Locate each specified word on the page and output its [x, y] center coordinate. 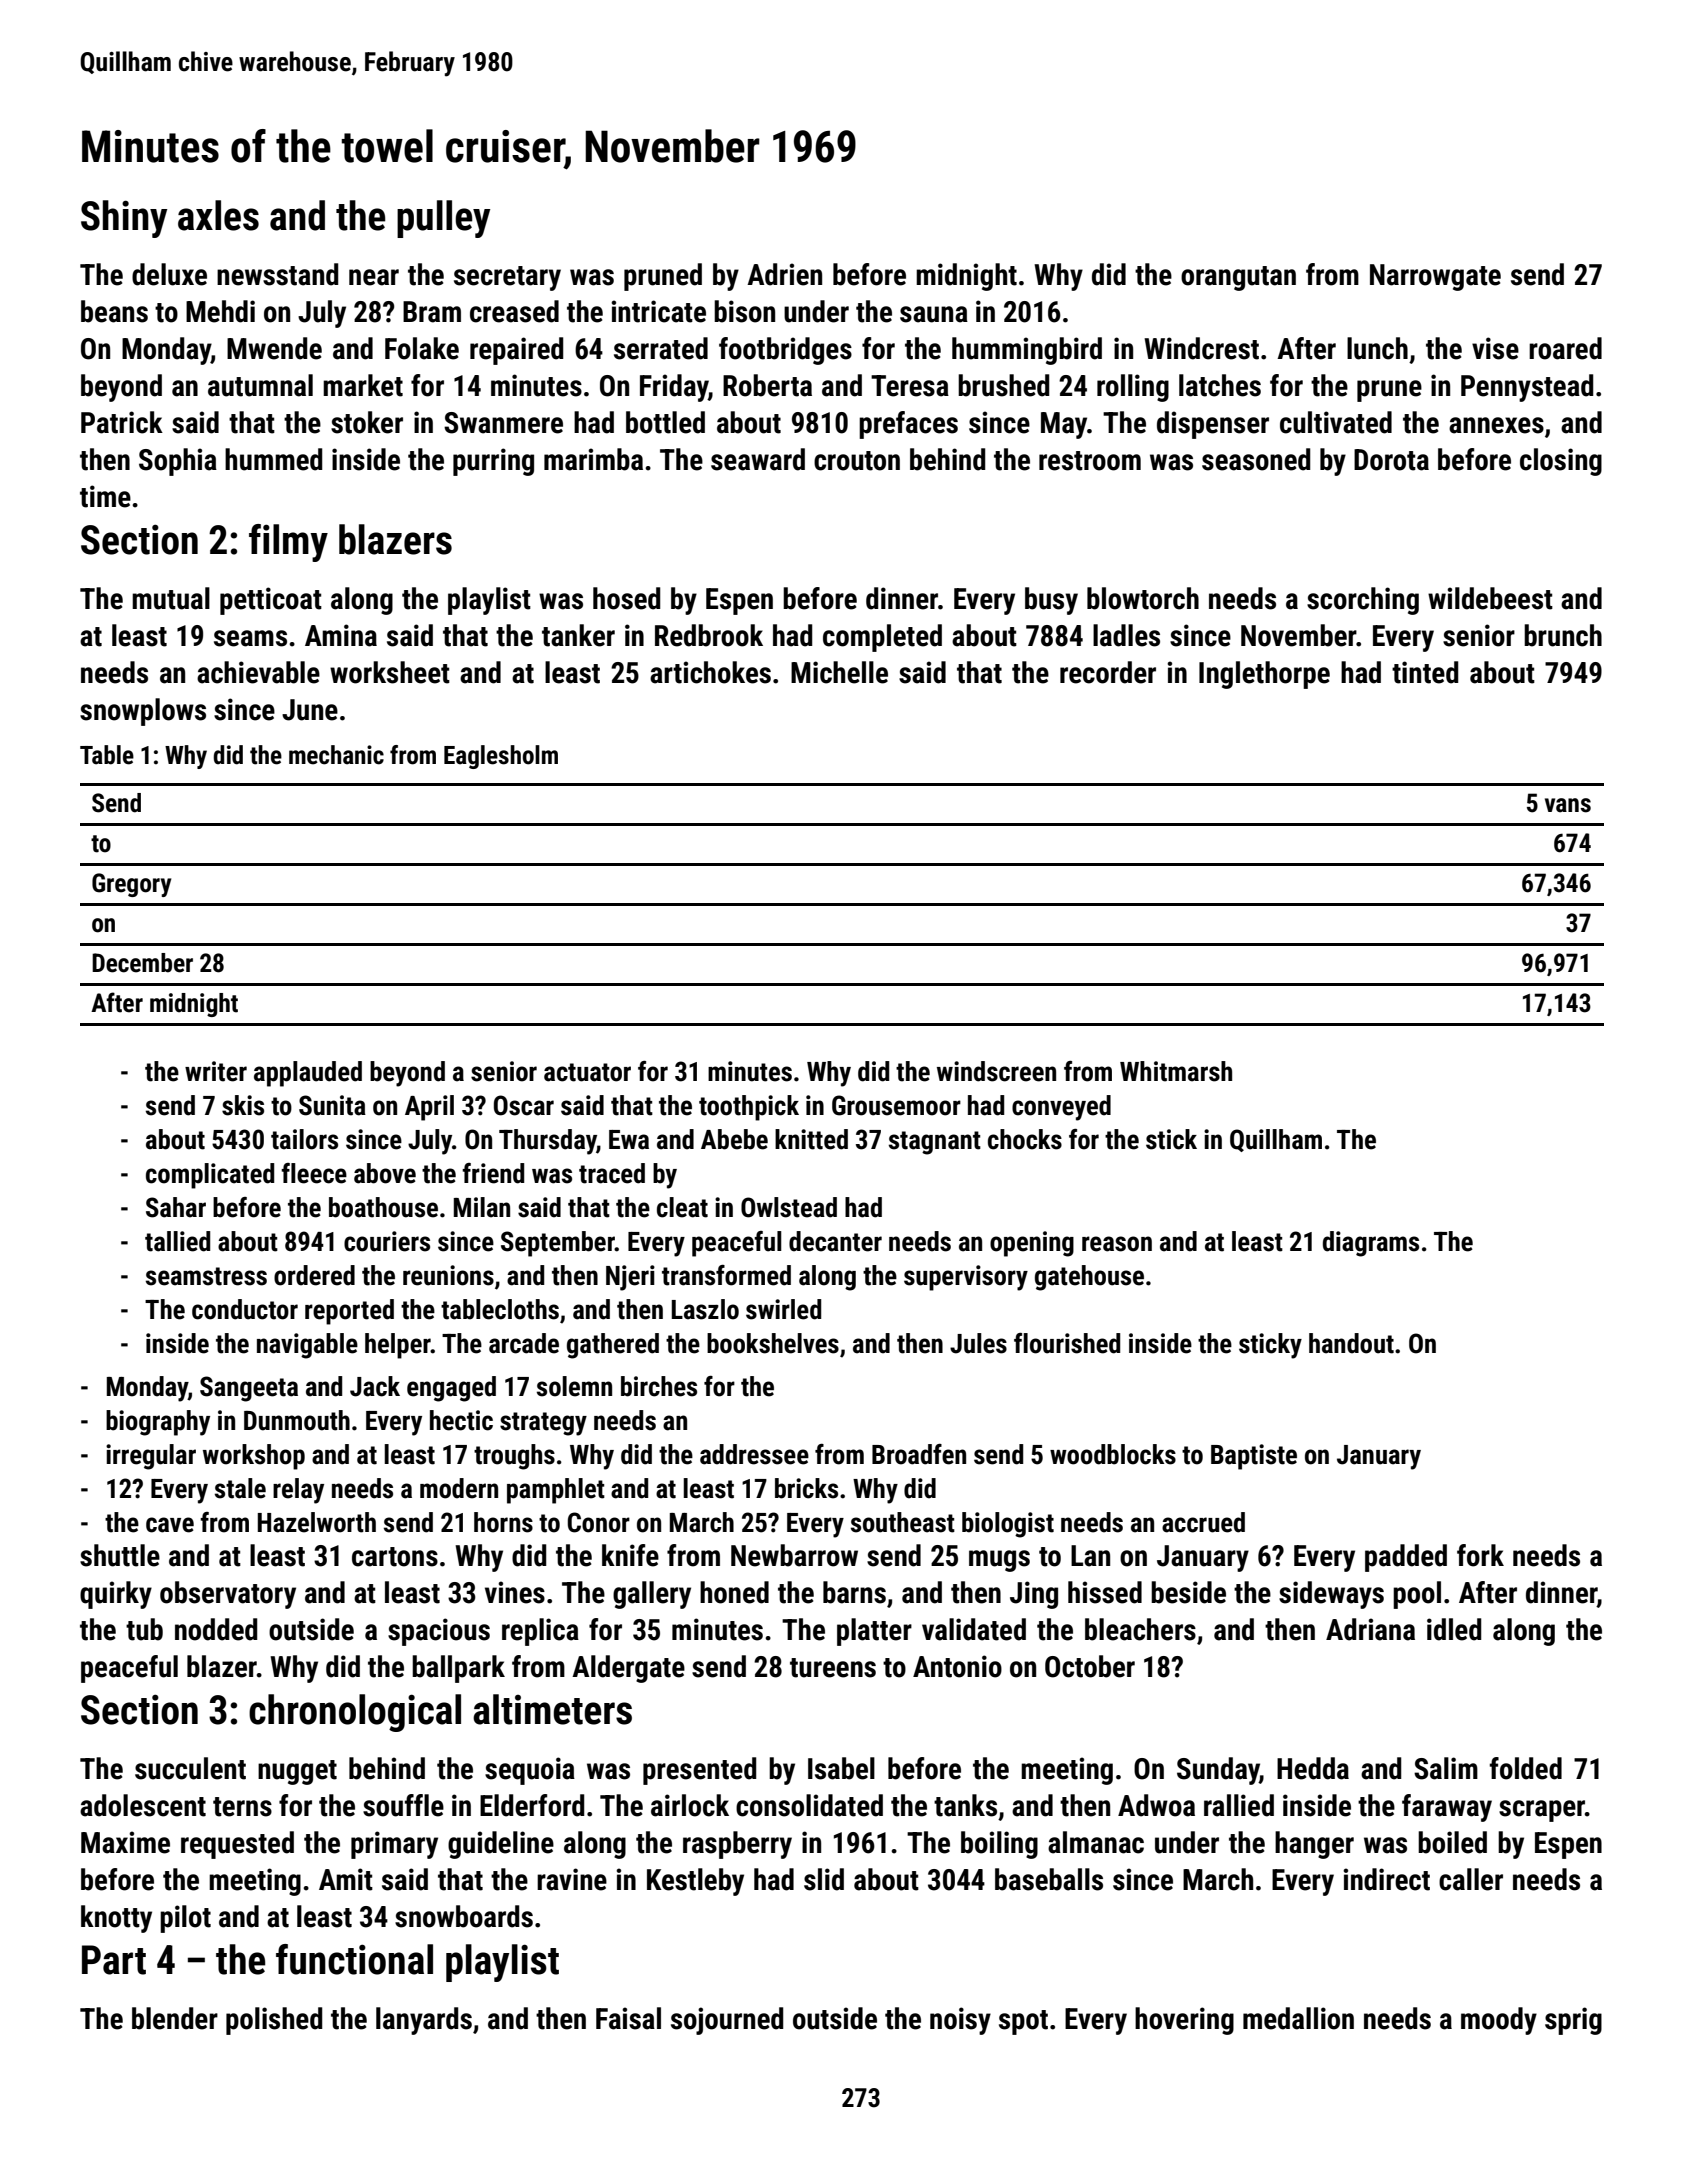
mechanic [336, 755]
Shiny [124, 219]
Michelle [839, 672]
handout [1351, 1343]
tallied [177, 1241]
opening [1032, 1244]
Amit [346, 1879]
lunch [1377, 348]
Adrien [784, 274]
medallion [1298, 2018]
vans [1568, 805]
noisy [960, 2021]
